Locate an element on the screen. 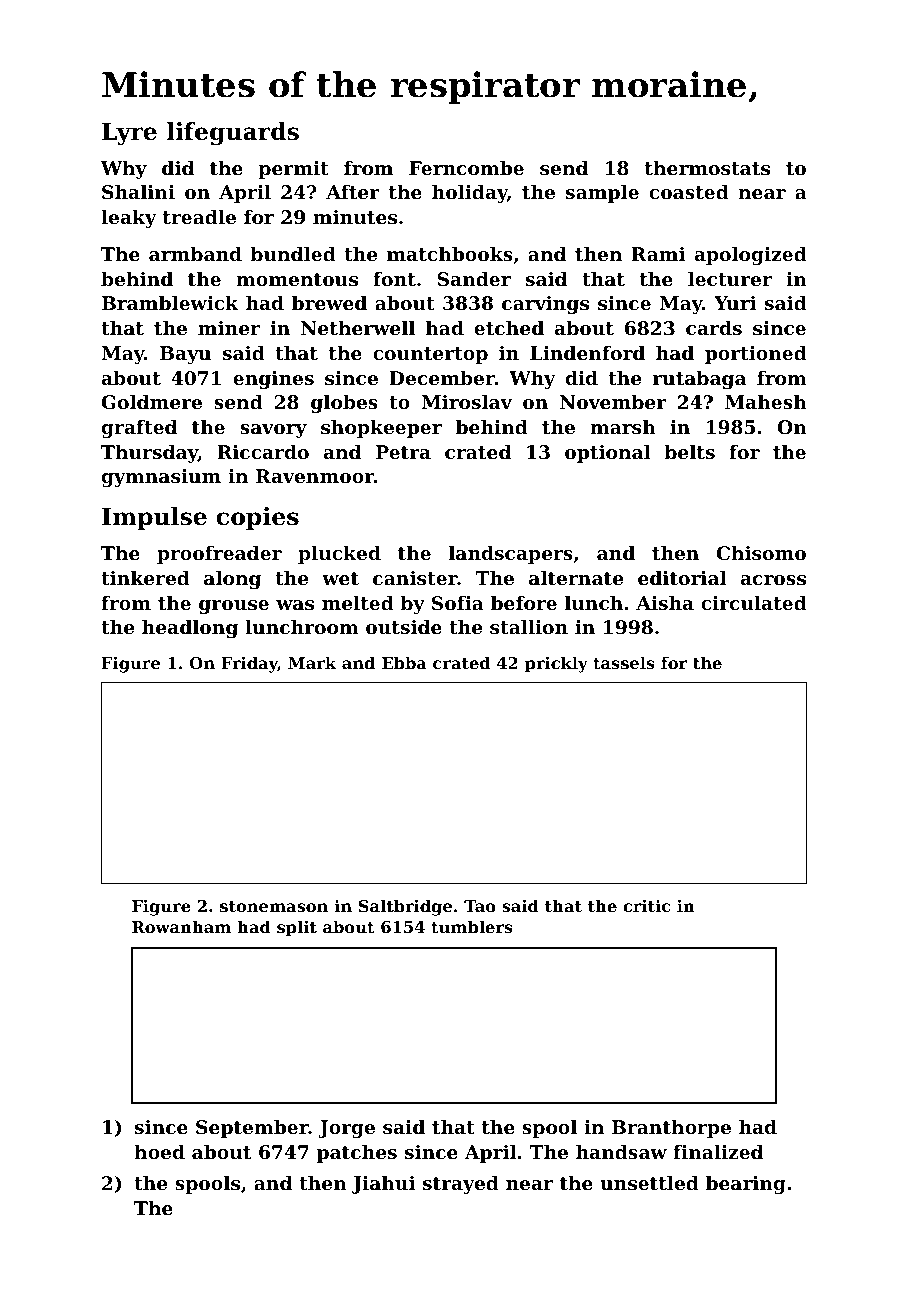 The image size is (908, 1316). strayed is located at coordinates (461, 1185).
